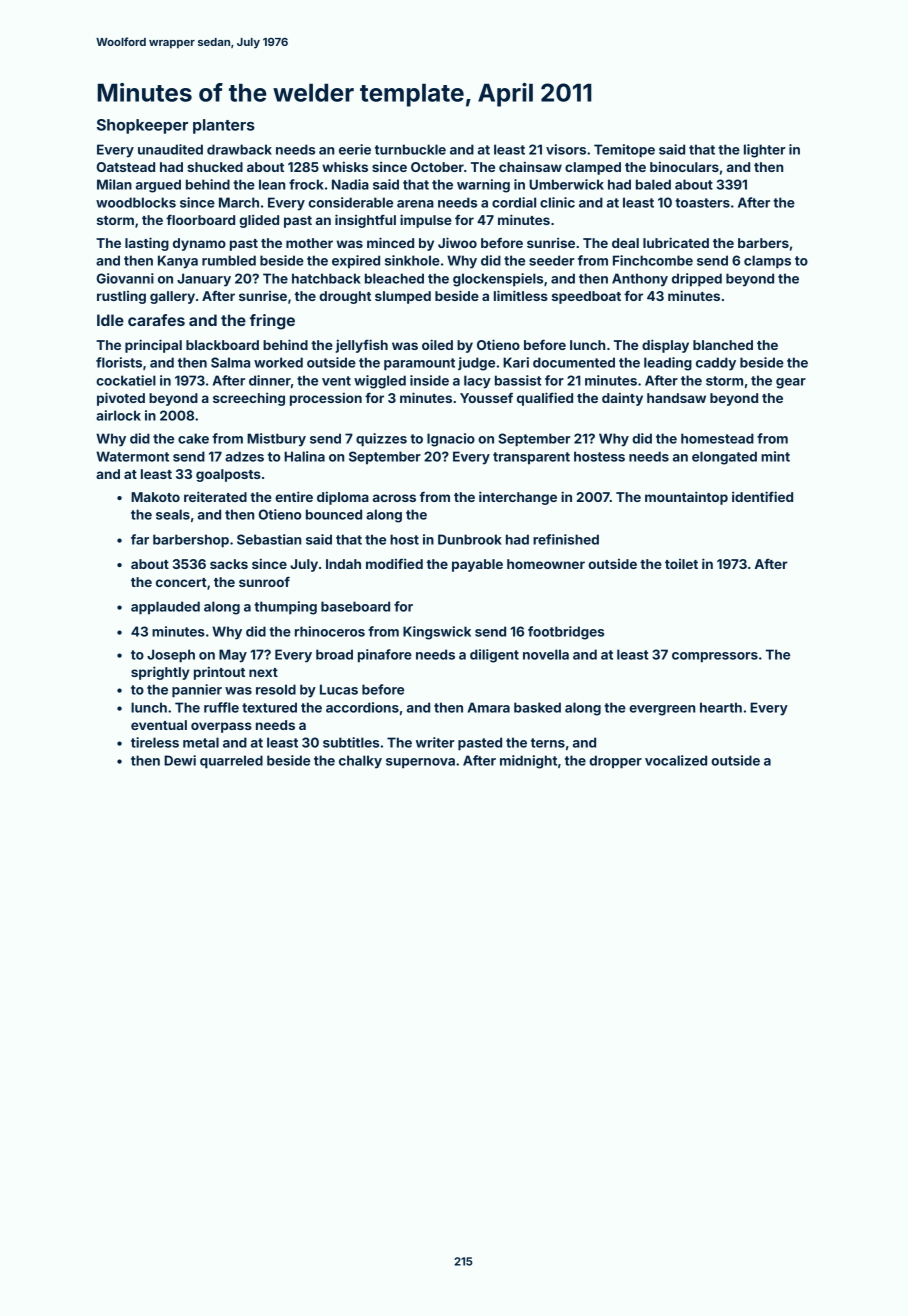 The image size is (908, 1316). What do you see at coordinates (767, 262) in the document?
I see `clamps` at bounding box center [767, 262].
